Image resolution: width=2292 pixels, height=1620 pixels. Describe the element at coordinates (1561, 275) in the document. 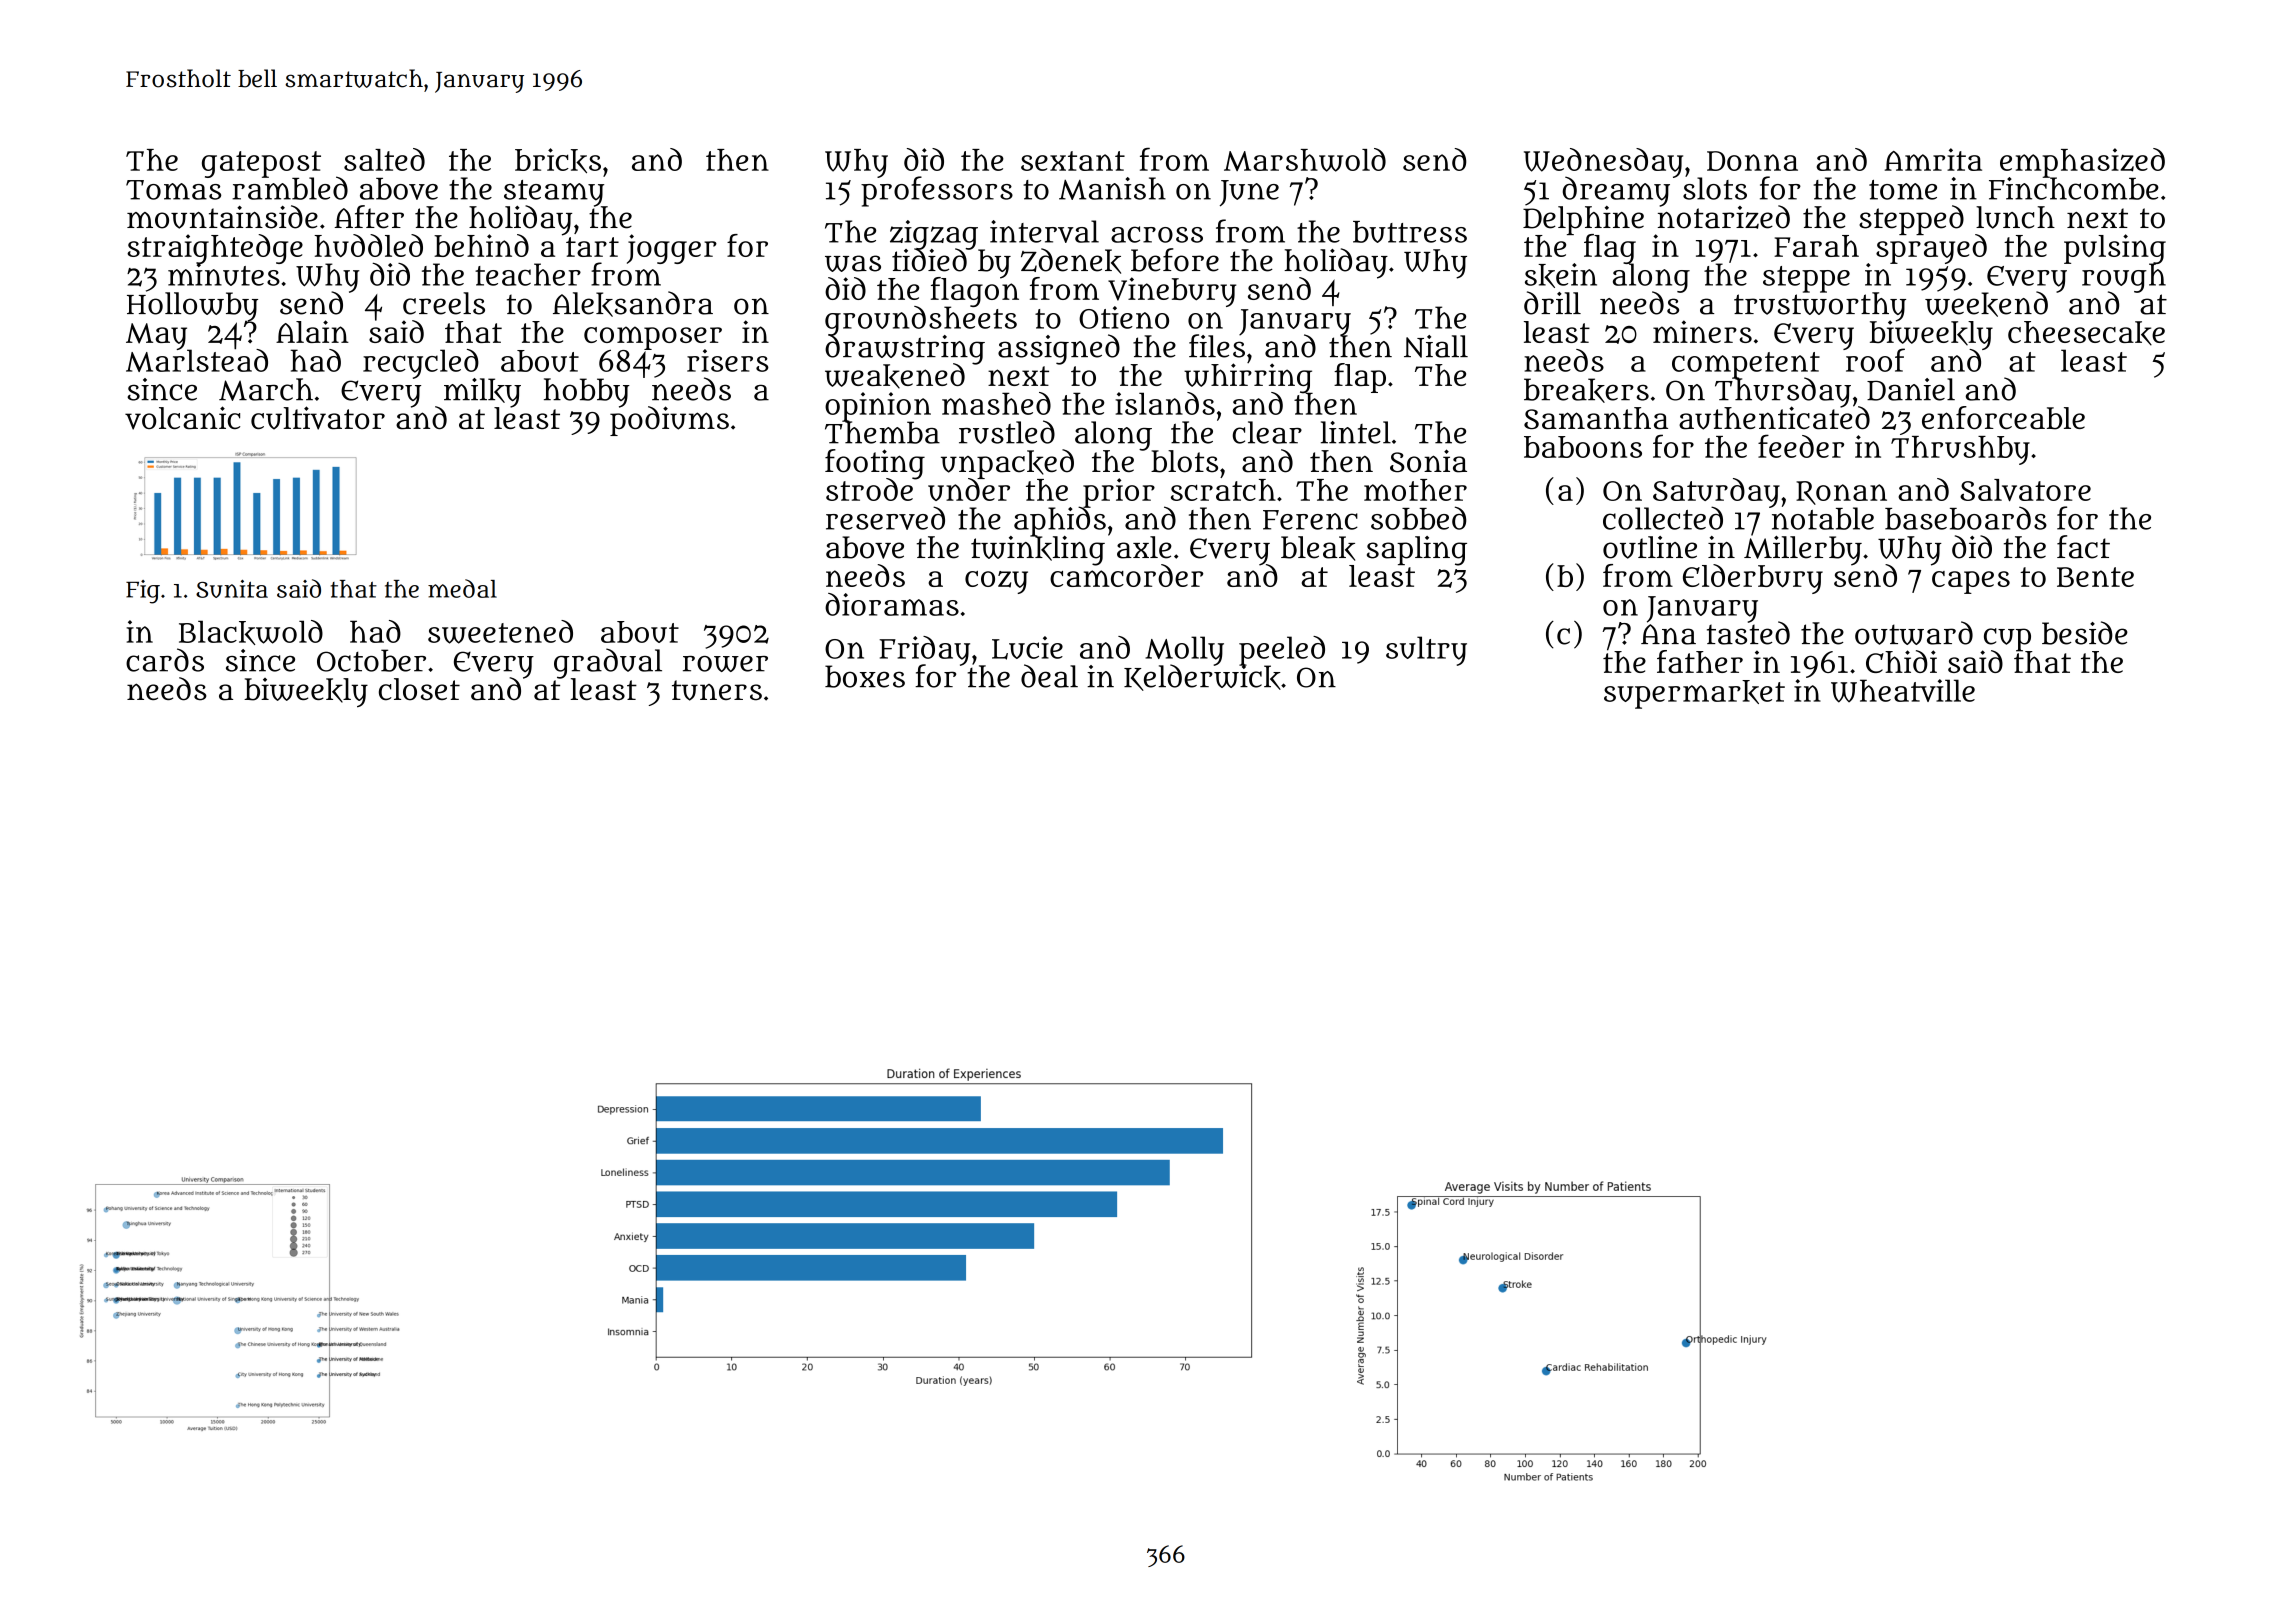

I see `skein` at that location.
